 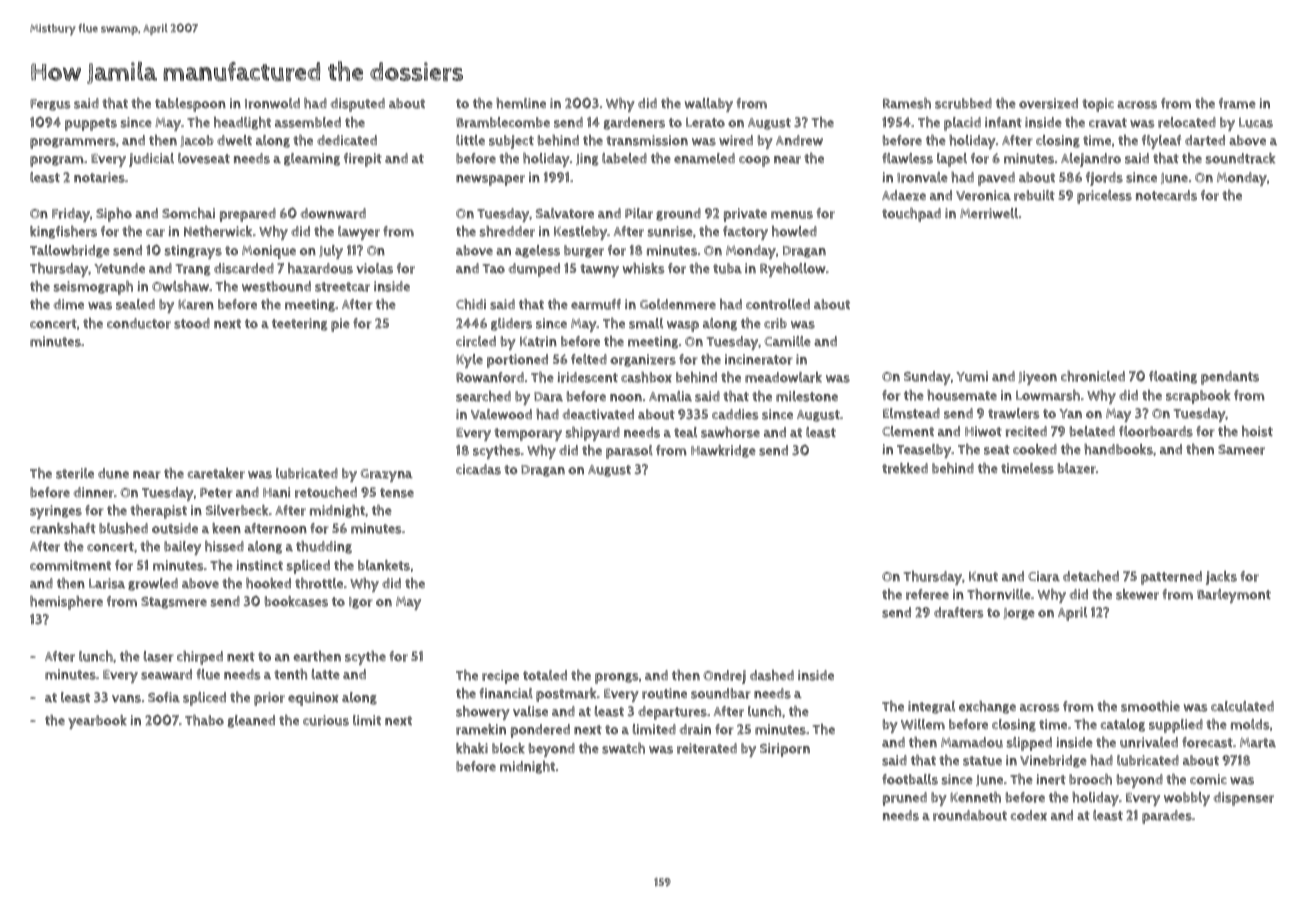 I want to click on tenth, so click(x=290, y=674).
